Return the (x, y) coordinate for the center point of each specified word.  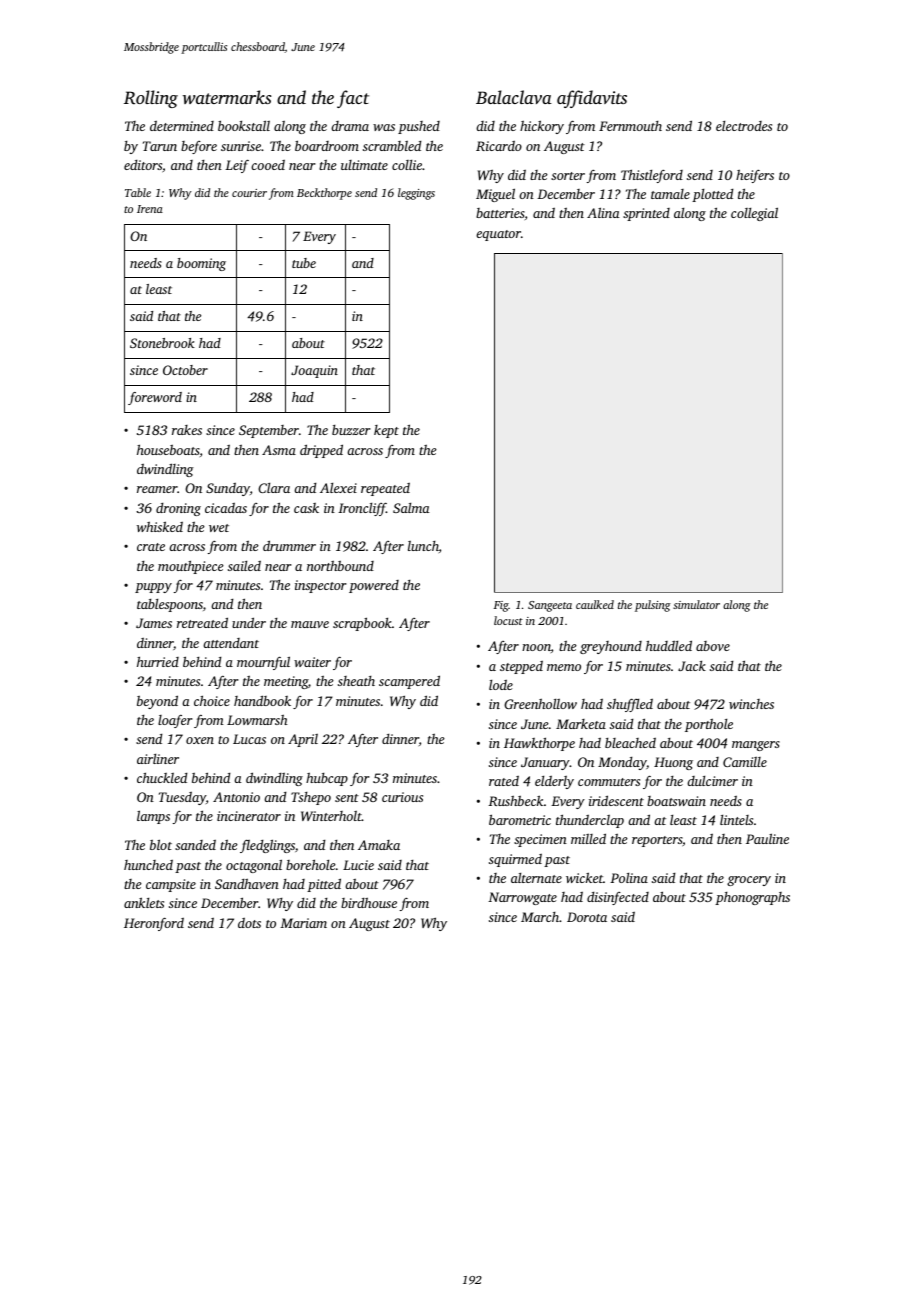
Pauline (767, 838)
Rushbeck (515, 800)
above (713, 646)
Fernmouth (630, 126)
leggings (416, 194)
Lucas (249, 739)
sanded (195, 845)
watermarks (227, 97)
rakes (187, 430)
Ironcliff (362, 509)
